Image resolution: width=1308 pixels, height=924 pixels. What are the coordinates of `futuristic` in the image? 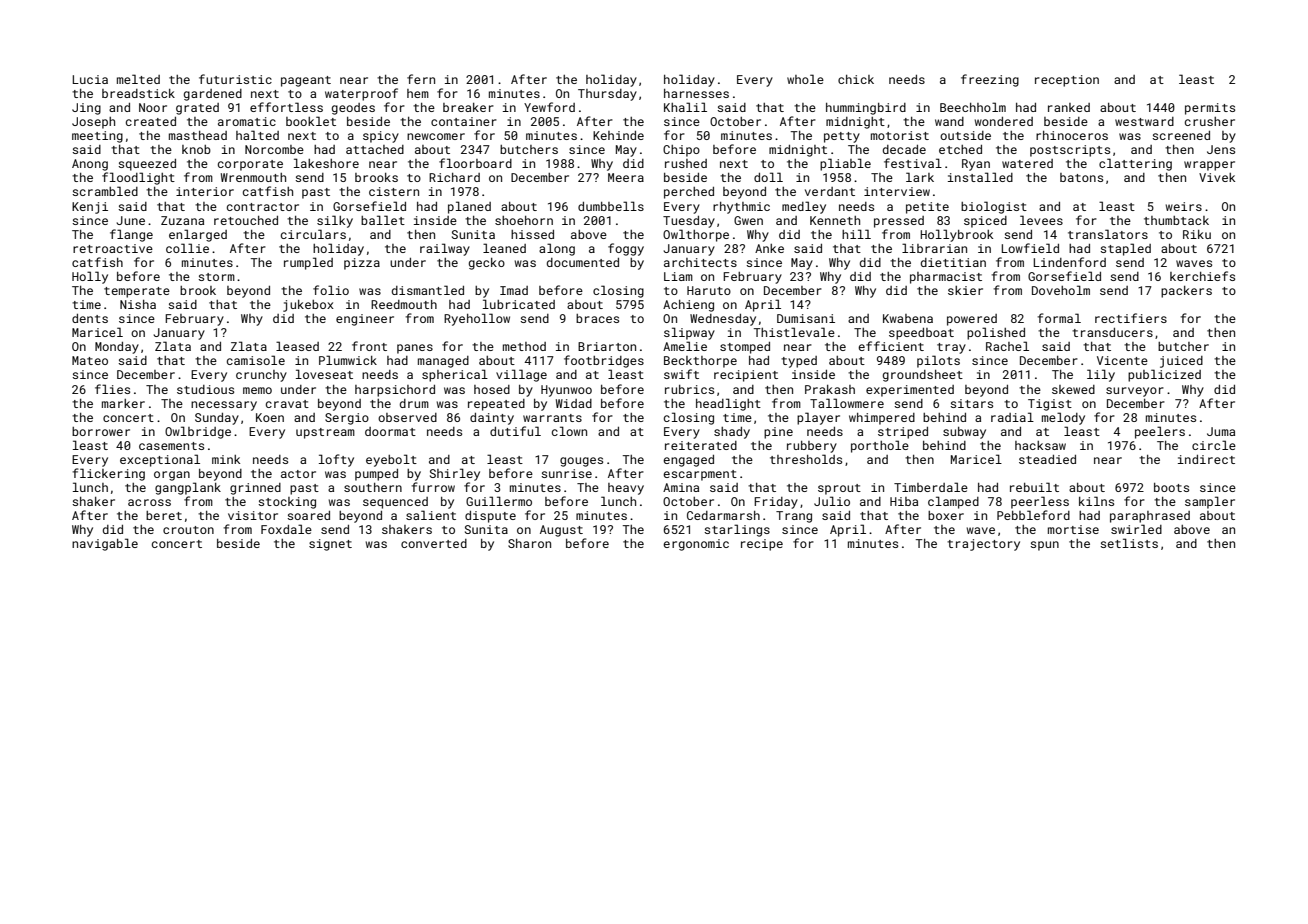 It's located at (235, 79).
